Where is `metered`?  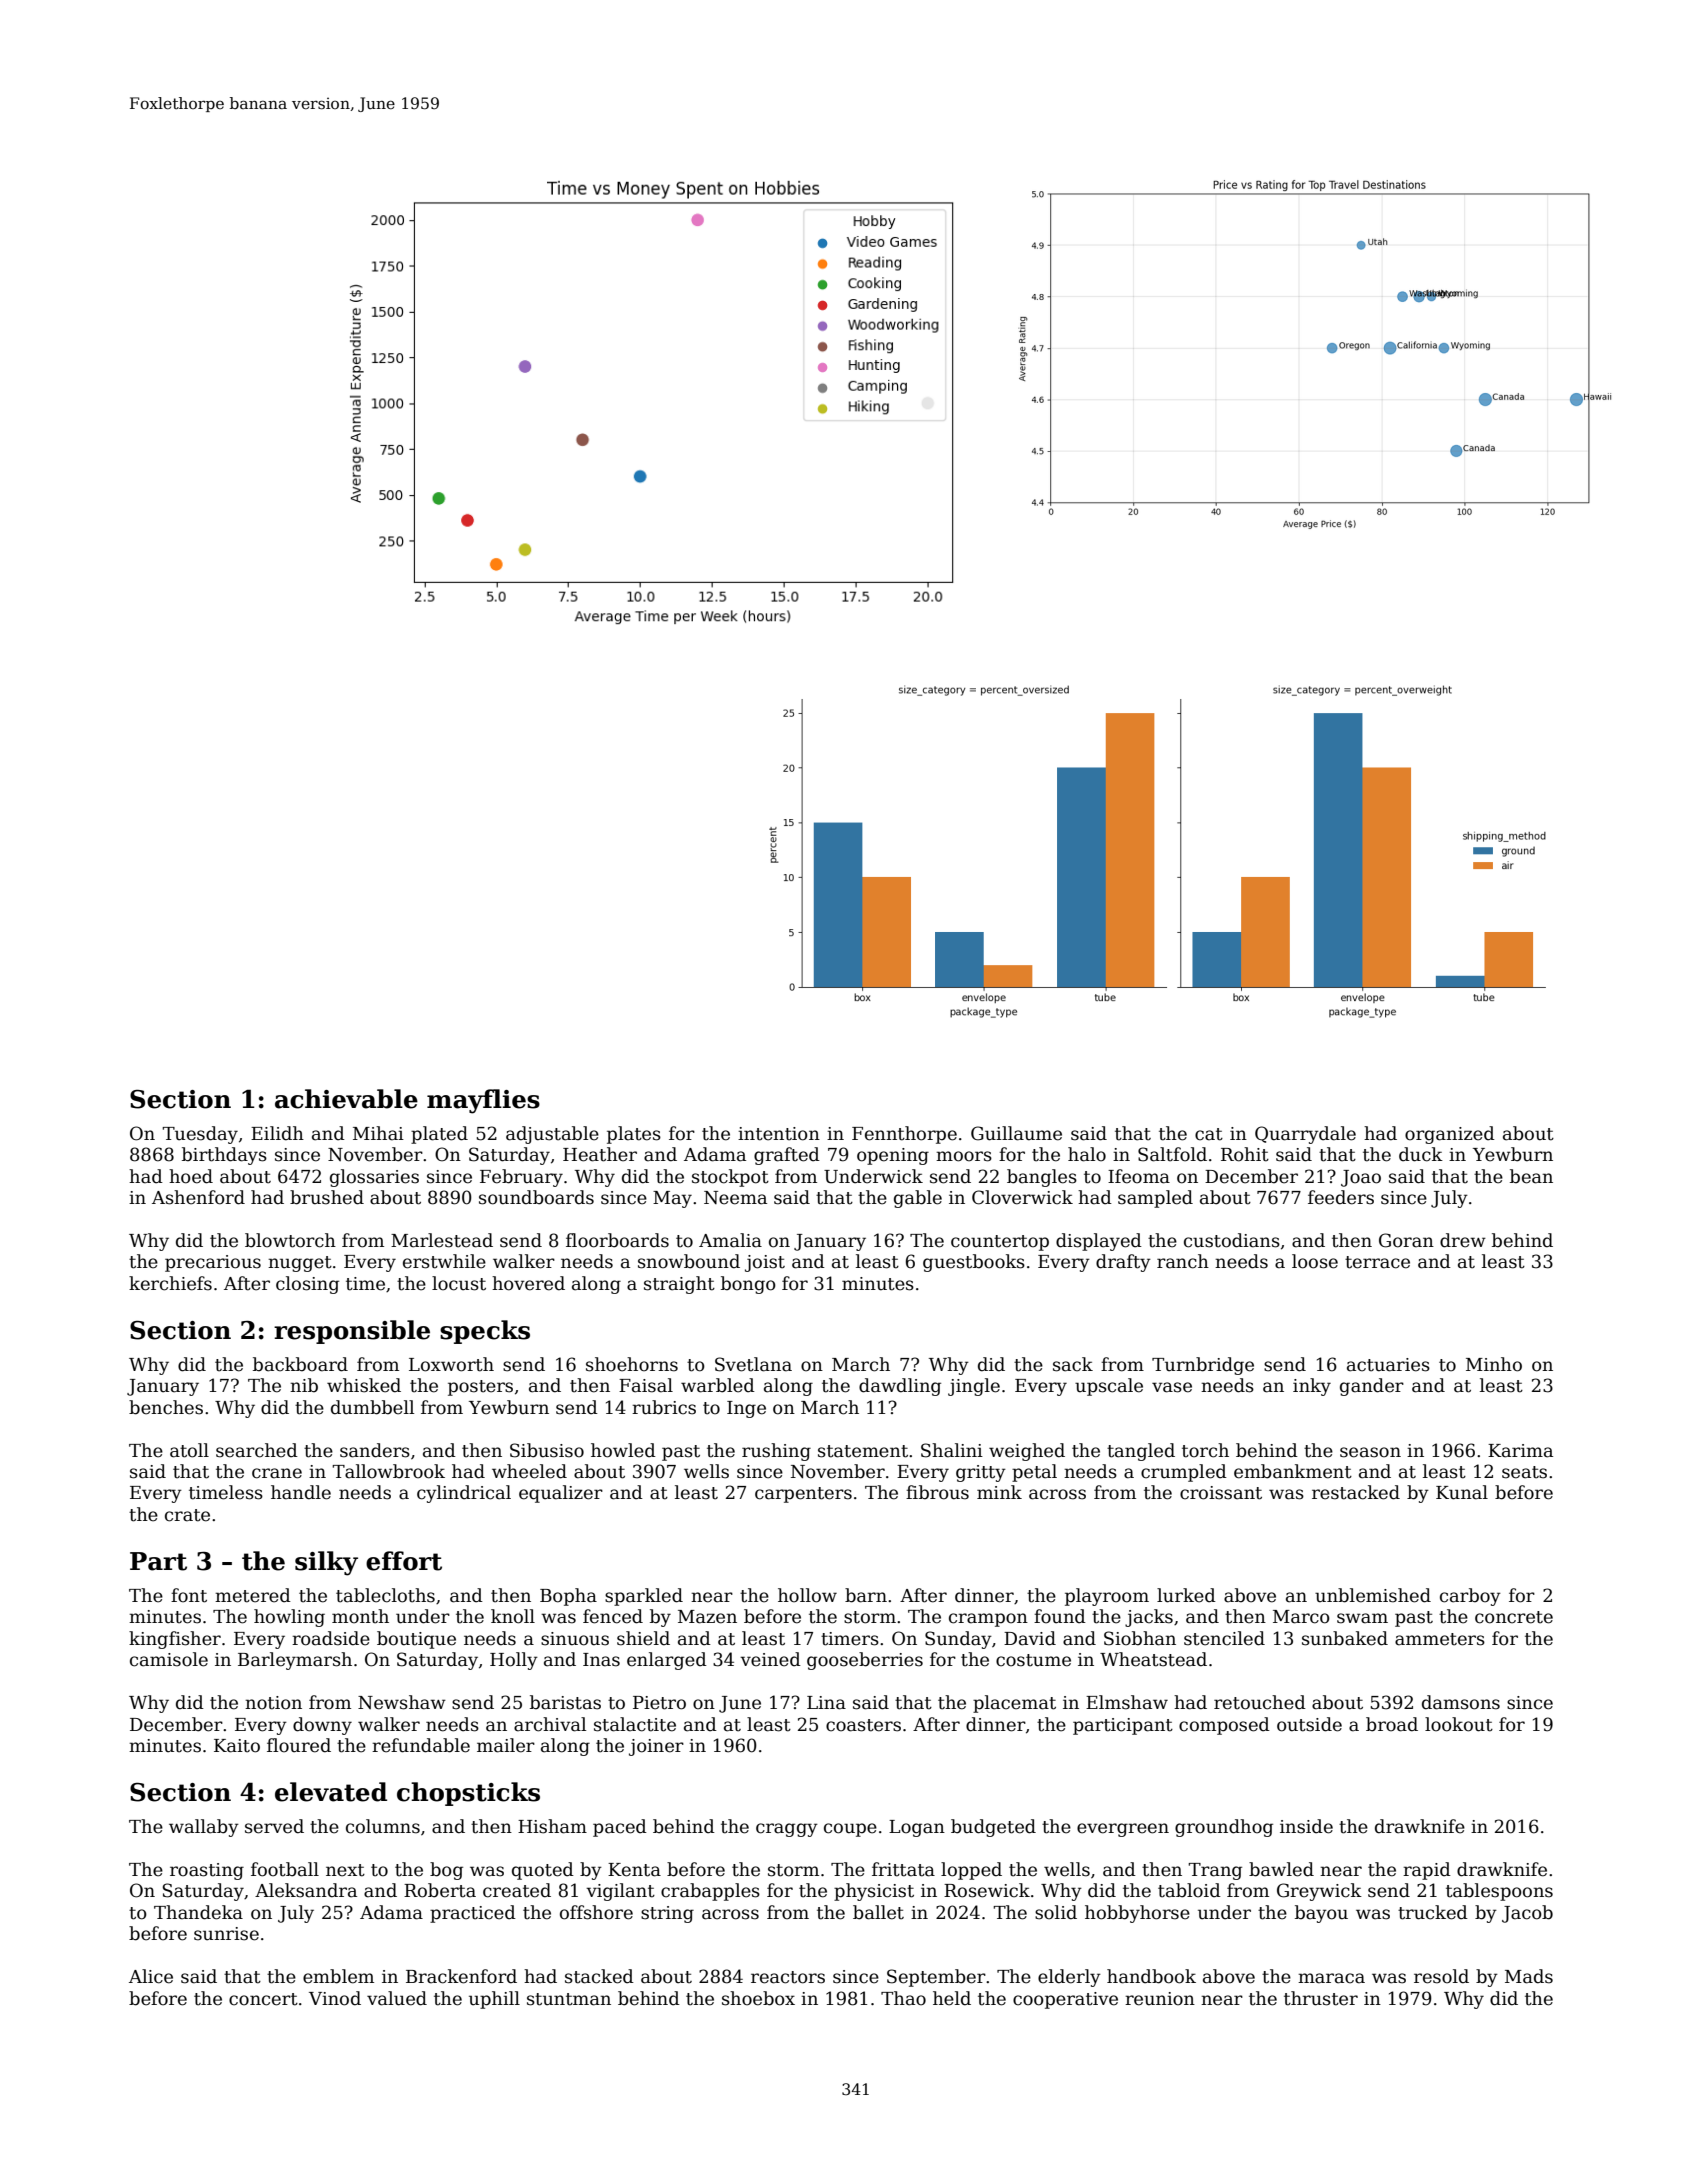 metered is located at coordinates (253, 1595).
